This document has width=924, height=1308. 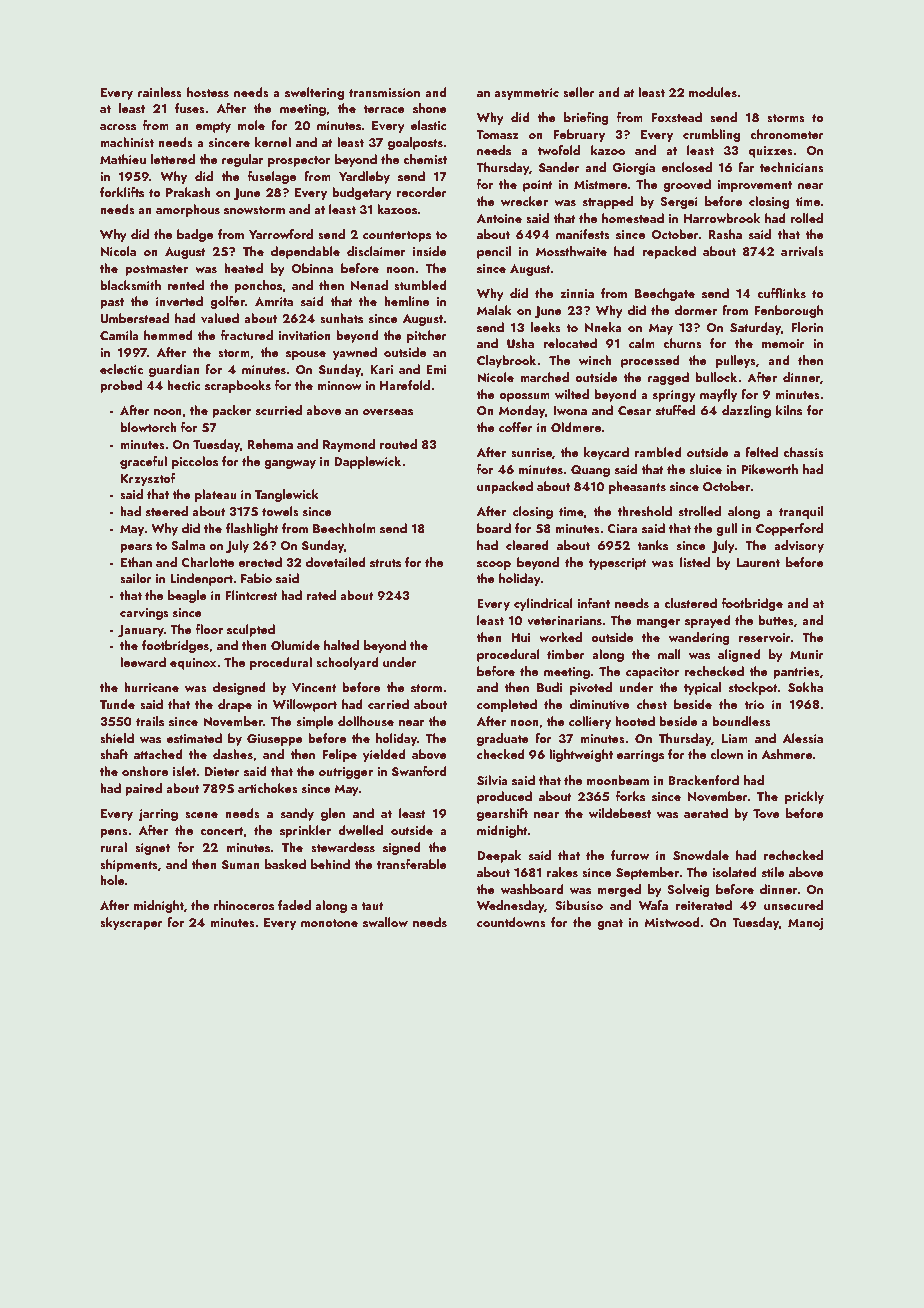 What do you see at coordinates (755, 328) in the document?
I see `Saturday` at bounding box center [755, 328].
